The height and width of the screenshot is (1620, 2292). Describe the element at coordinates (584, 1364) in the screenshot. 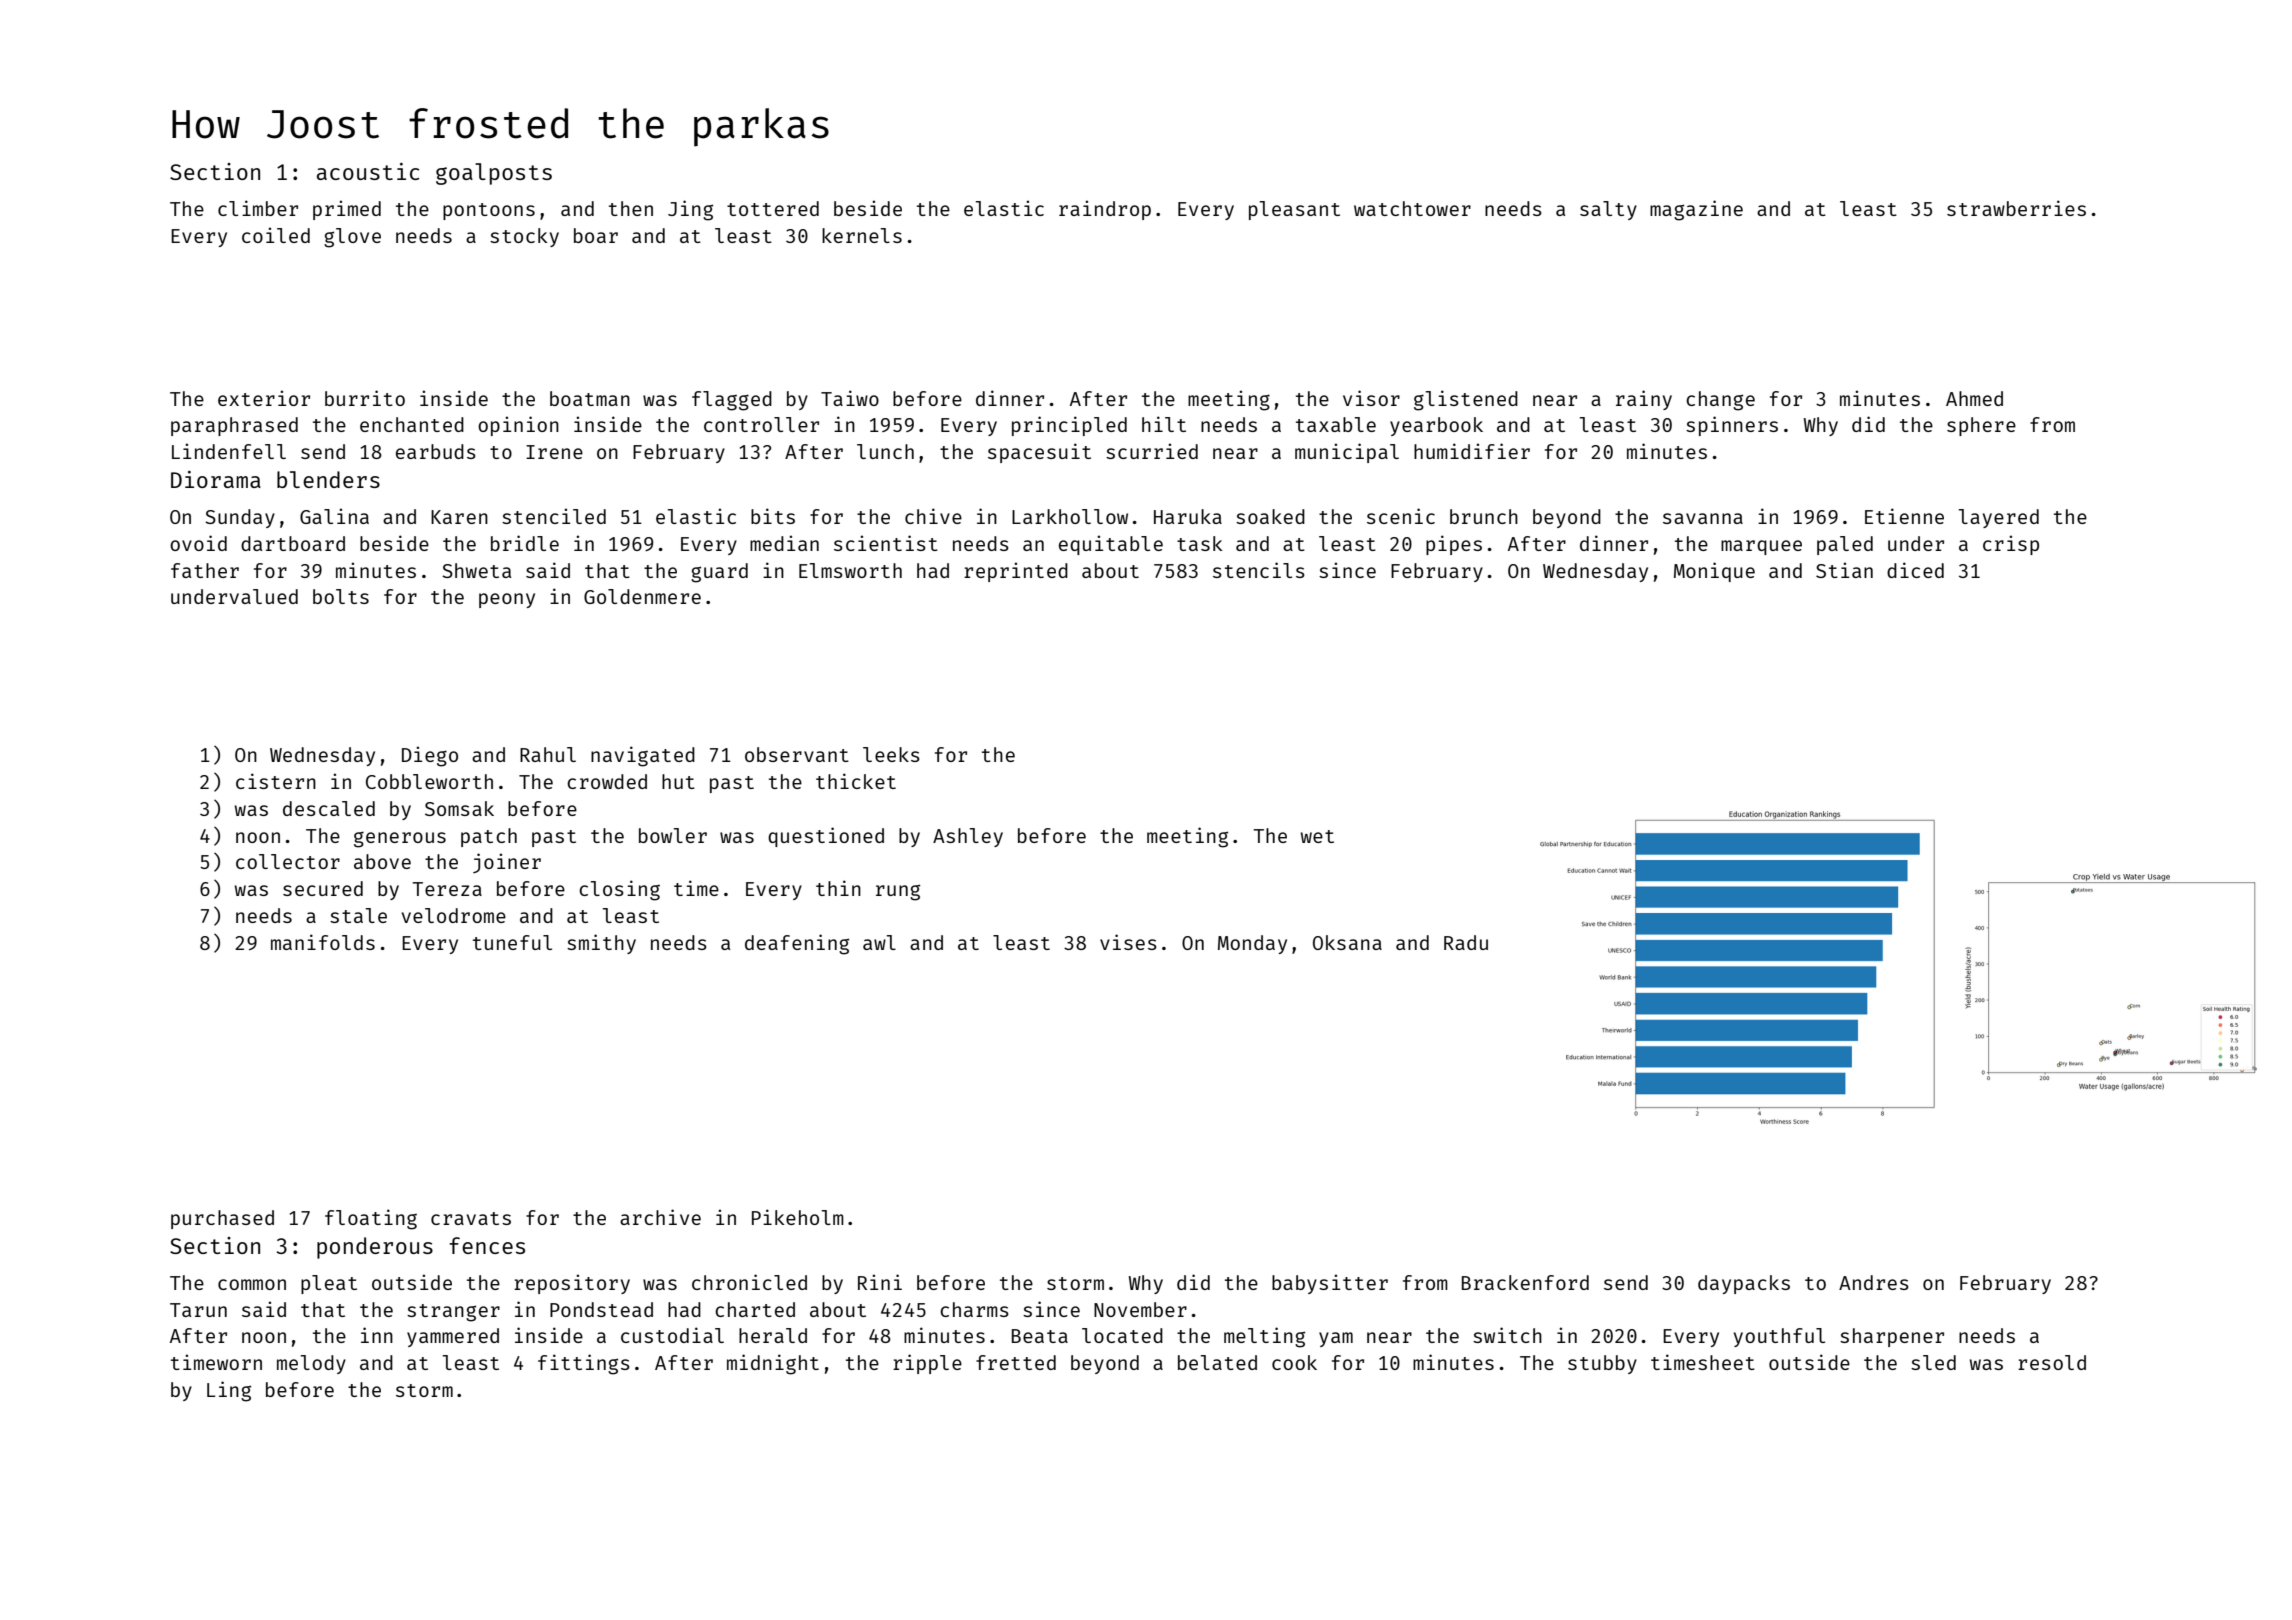

I see `fittings` at that location.
